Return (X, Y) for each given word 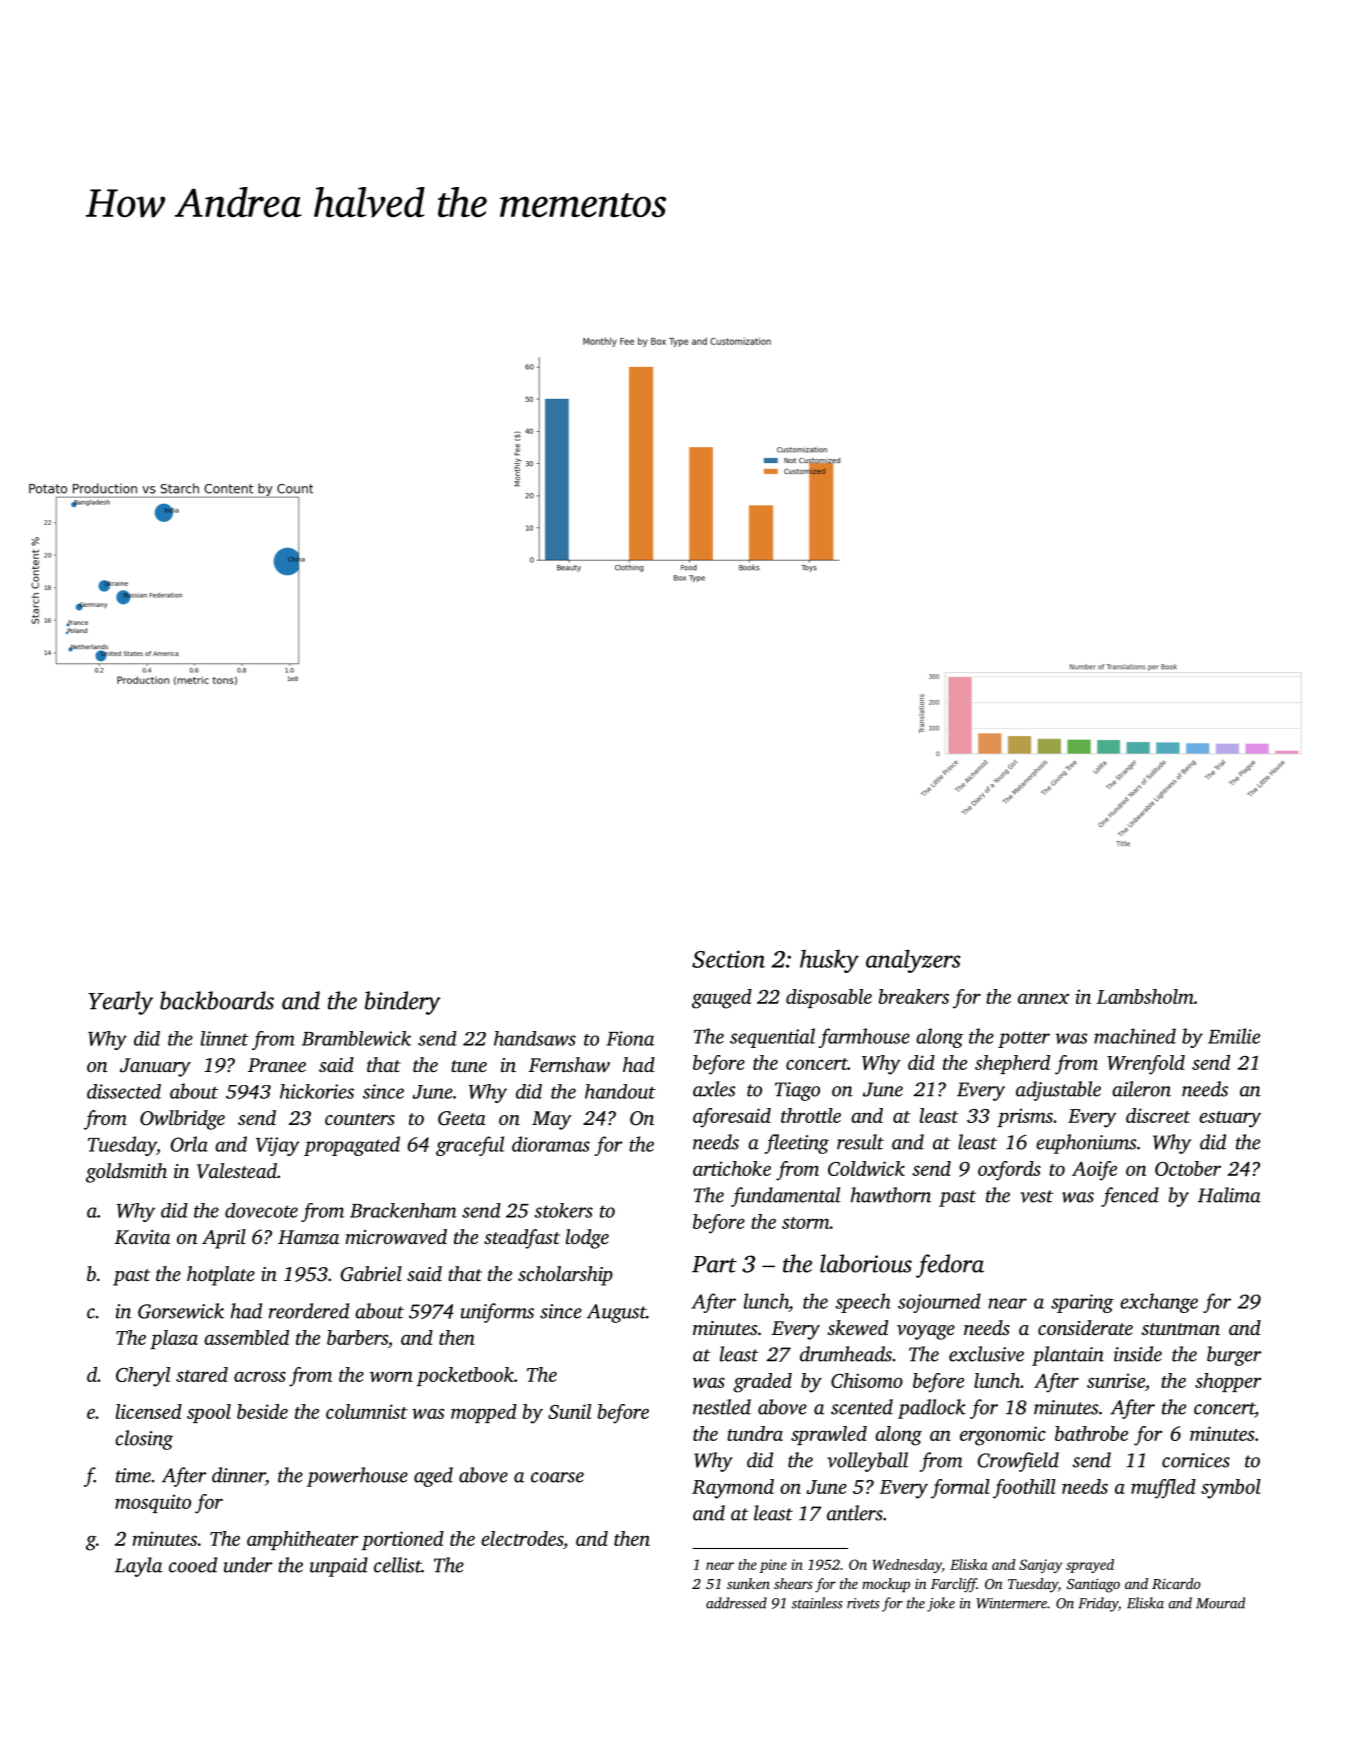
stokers (563, 1210)
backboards (217, 1000)
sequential (772, 1038)
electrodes (522, 1538)
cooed (193, 1565)
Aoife (1094, 1171)
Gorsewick (181, 1311)
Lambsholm (1145, 996)
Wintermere (1011, 1603)
